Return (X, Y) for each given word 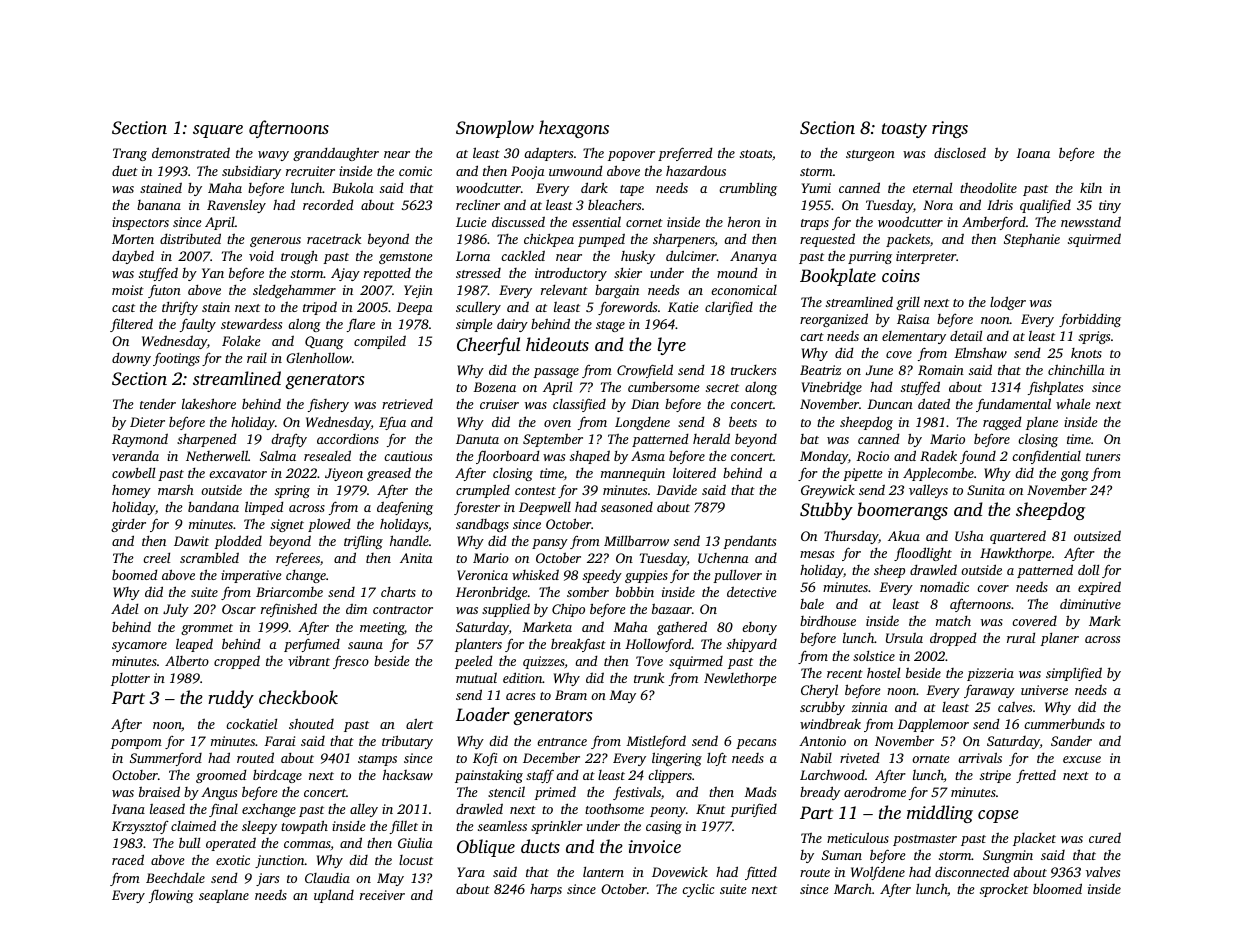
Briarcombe (289, 592)
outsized (1097, 535)
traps (815, 224)
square (218, 131)
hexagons (574, 129)
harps (546, 890)
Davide (676, 489)
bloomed (1057, 888)
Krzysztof (140, 827)
